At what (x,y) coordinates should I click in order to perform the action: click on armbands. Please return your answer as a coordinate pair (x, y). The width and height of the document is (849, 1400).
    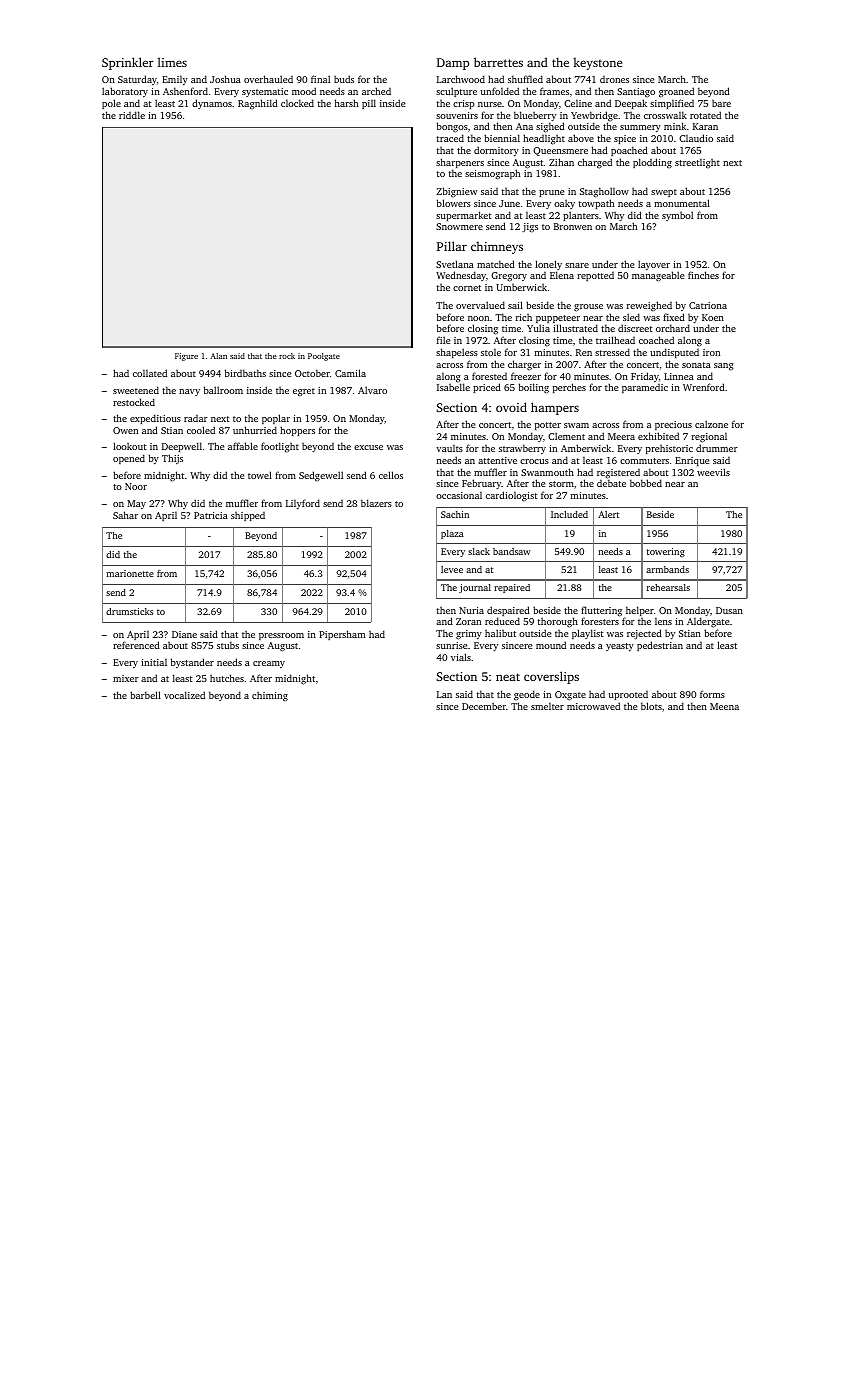
    Looking at the image, I should click on (667, 569).
